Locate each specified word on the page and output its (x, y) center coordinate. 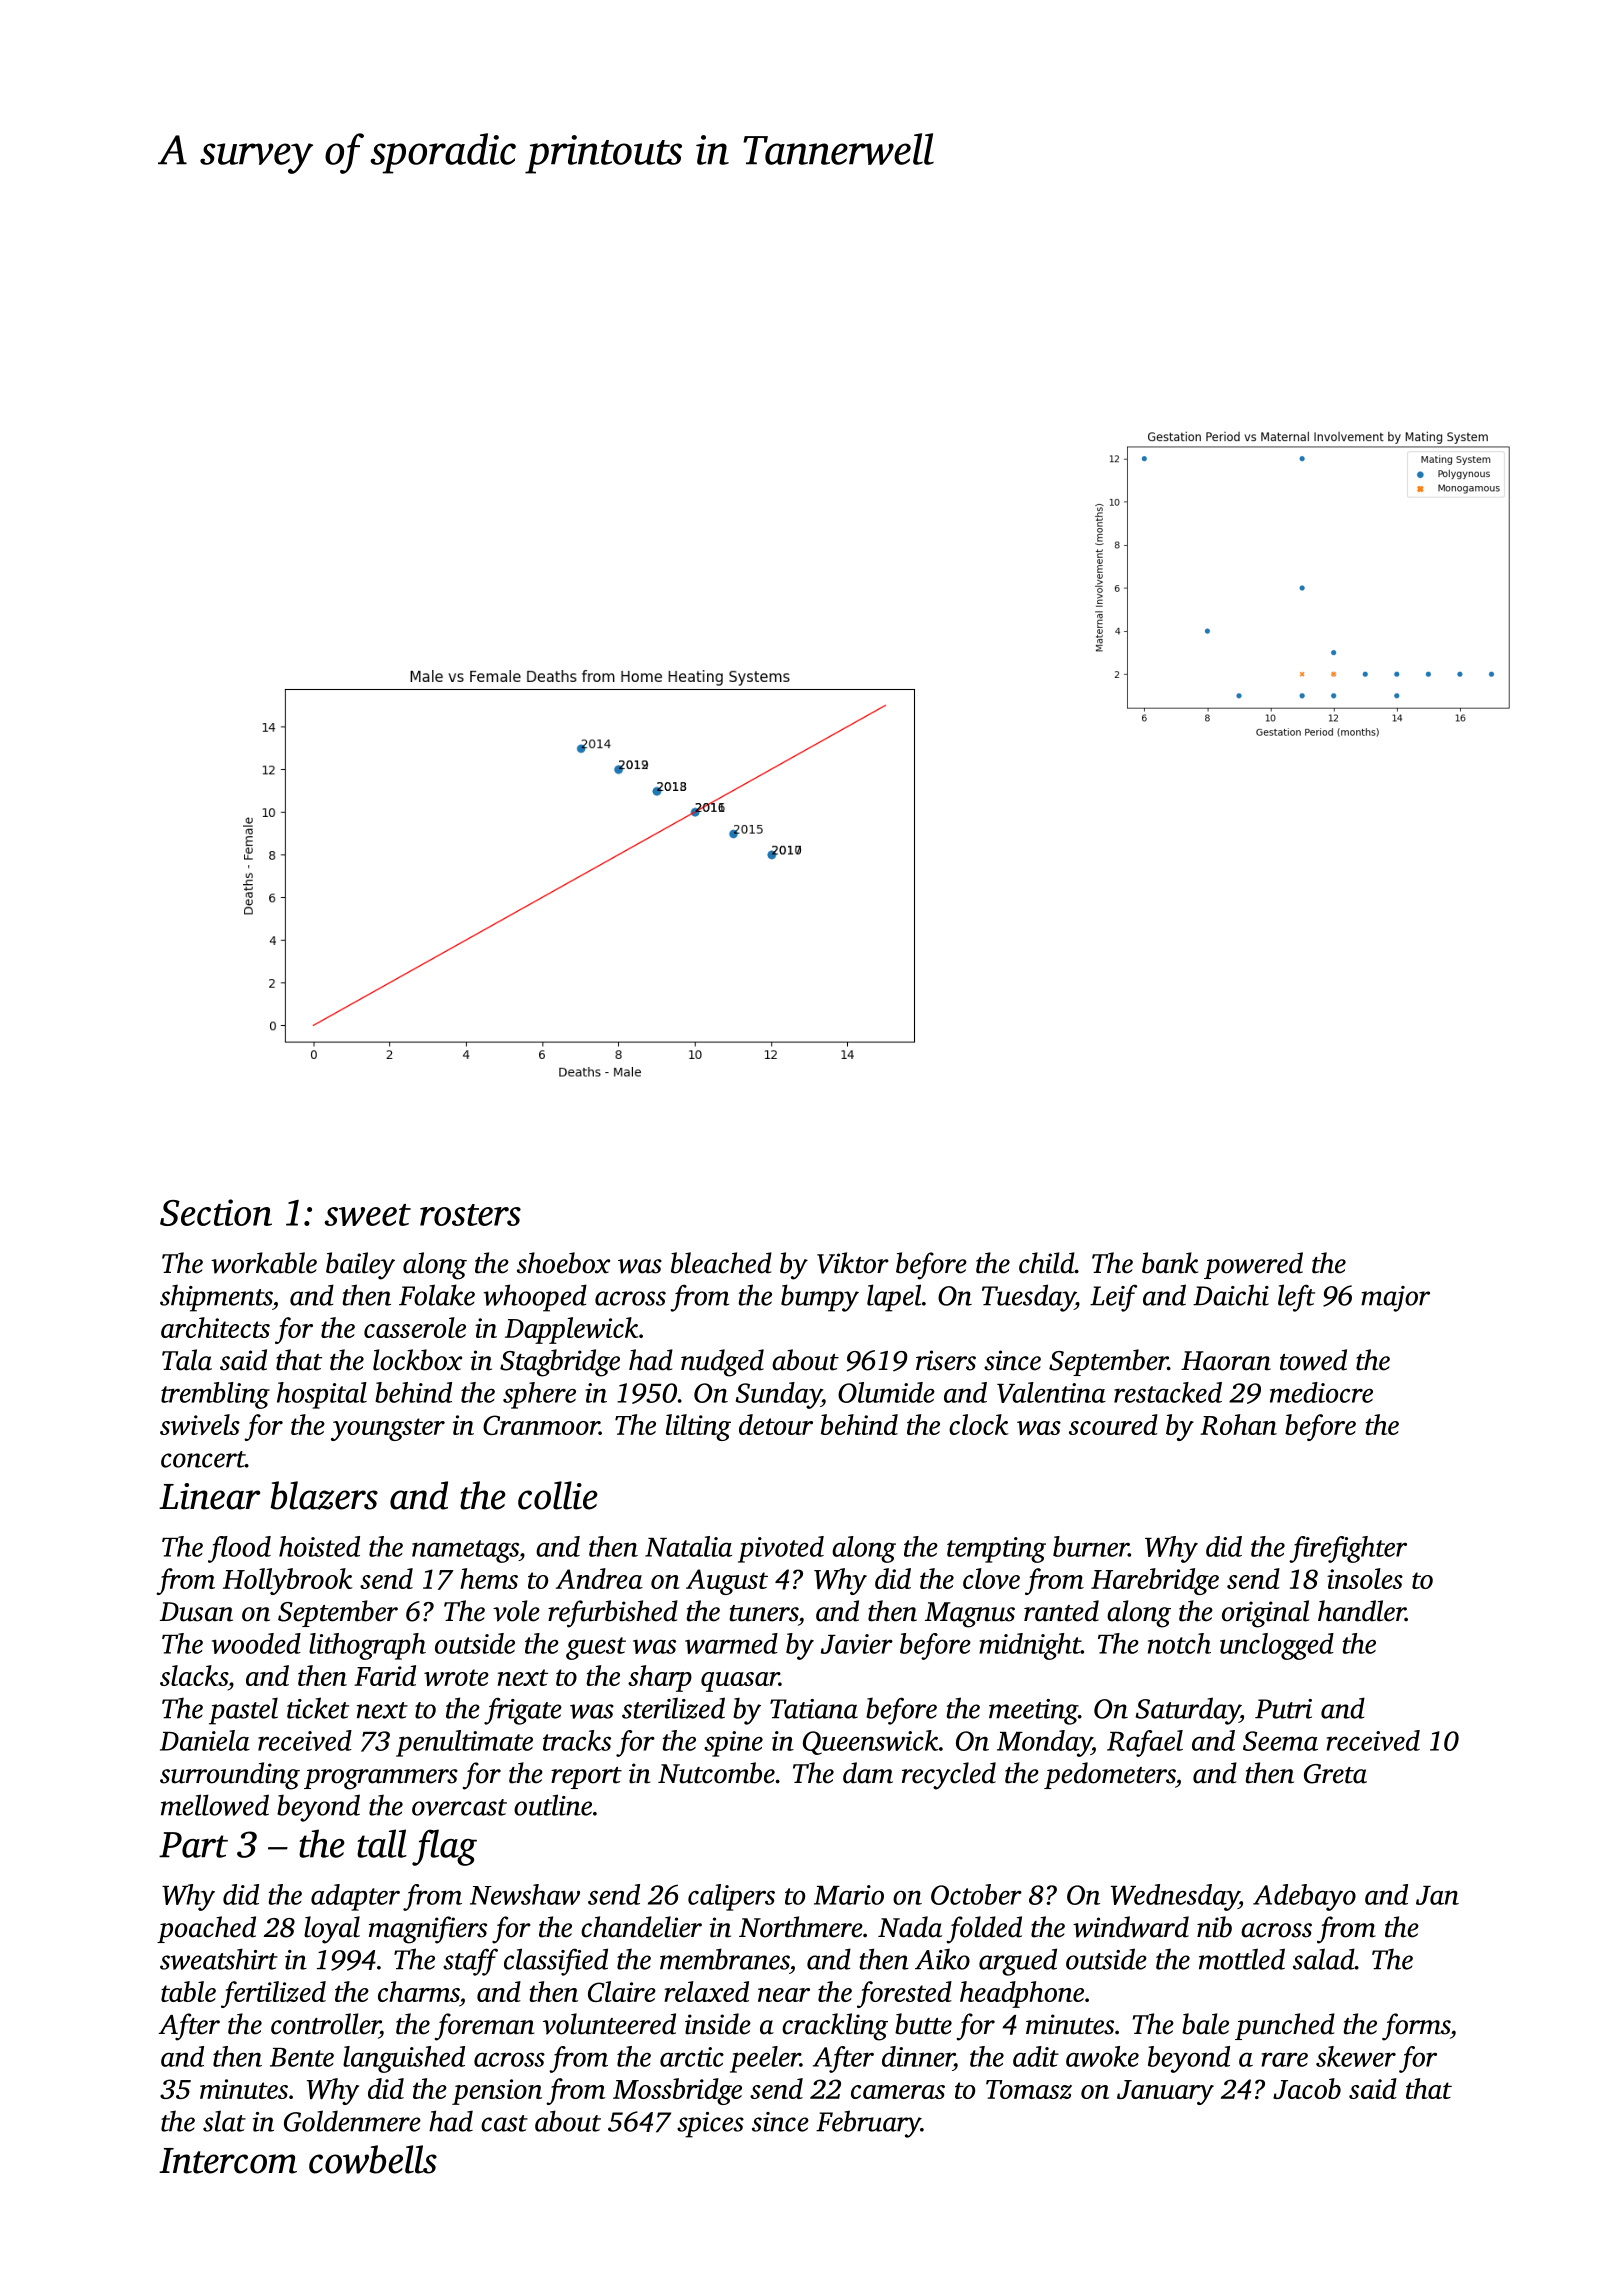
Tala (187, 1360)
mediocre (1321, 1392)
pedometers (1110, 1775)
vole (516, 1611)
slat (224, 2121)
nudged (722, 1363)
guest (596, 1648)
